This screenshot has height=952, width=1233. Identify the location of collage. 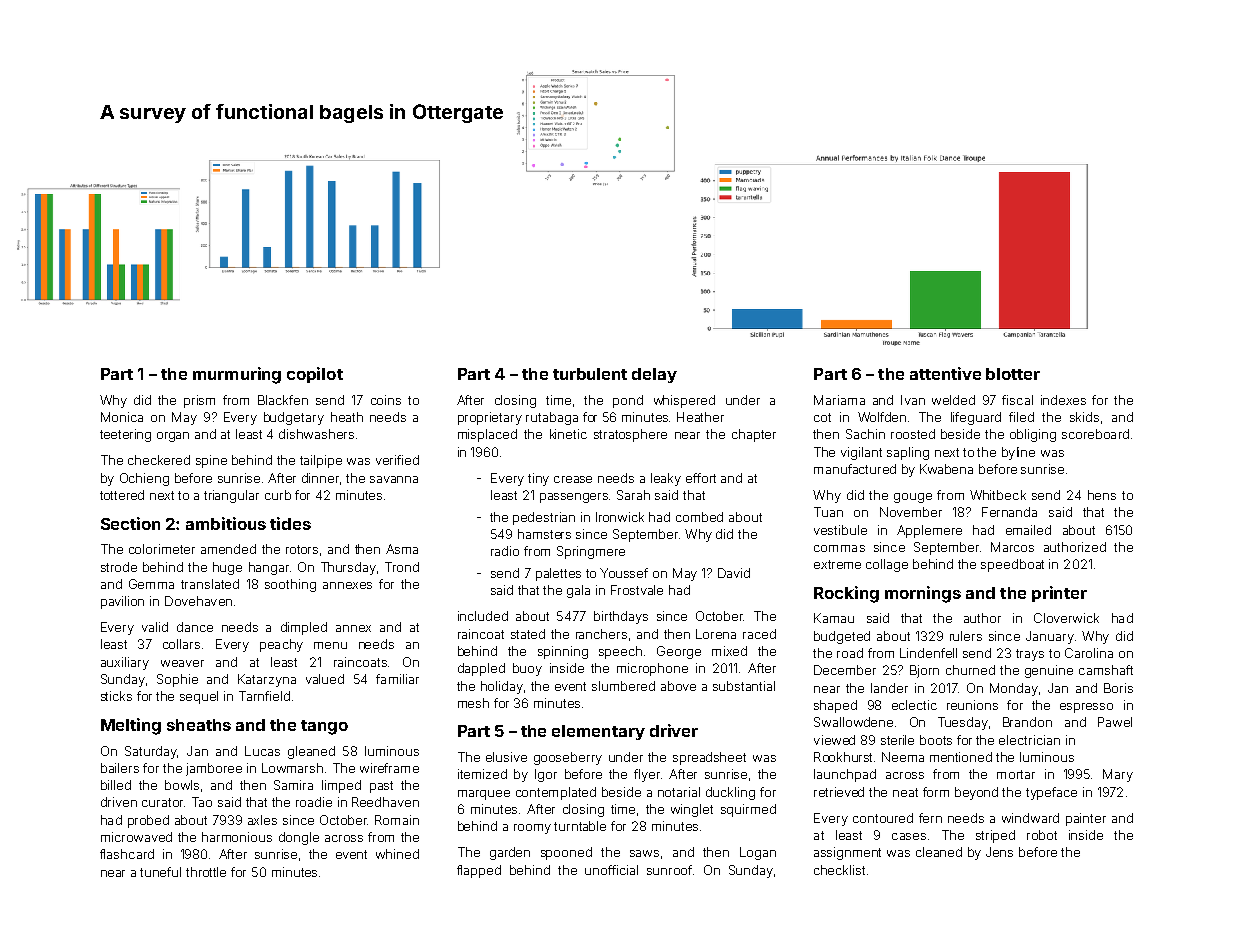
(887, 565).
